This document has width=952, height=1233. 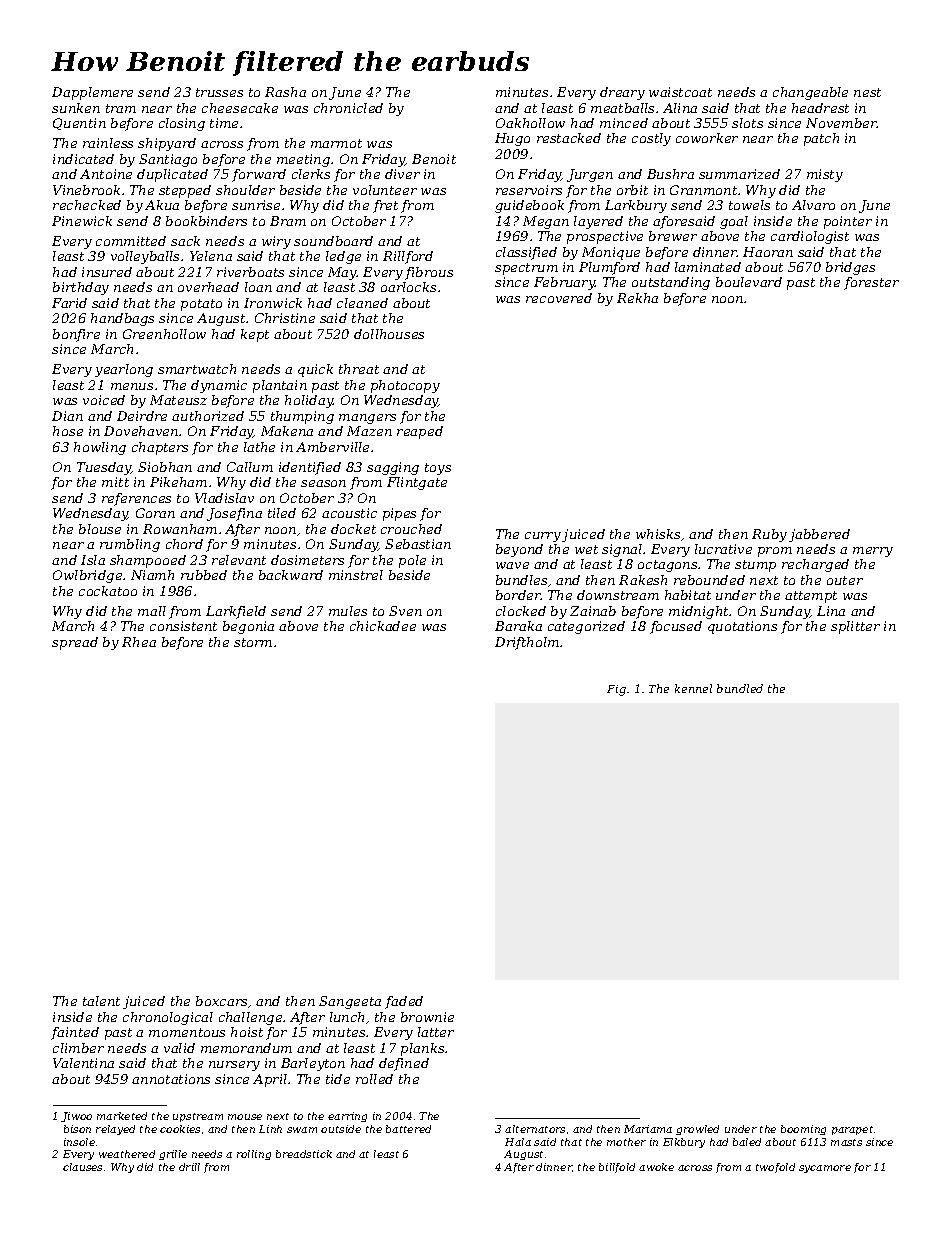 What do you see at coordinates (183, 626) in the document?
I see `consistent` at bounding box center [183, 626].
